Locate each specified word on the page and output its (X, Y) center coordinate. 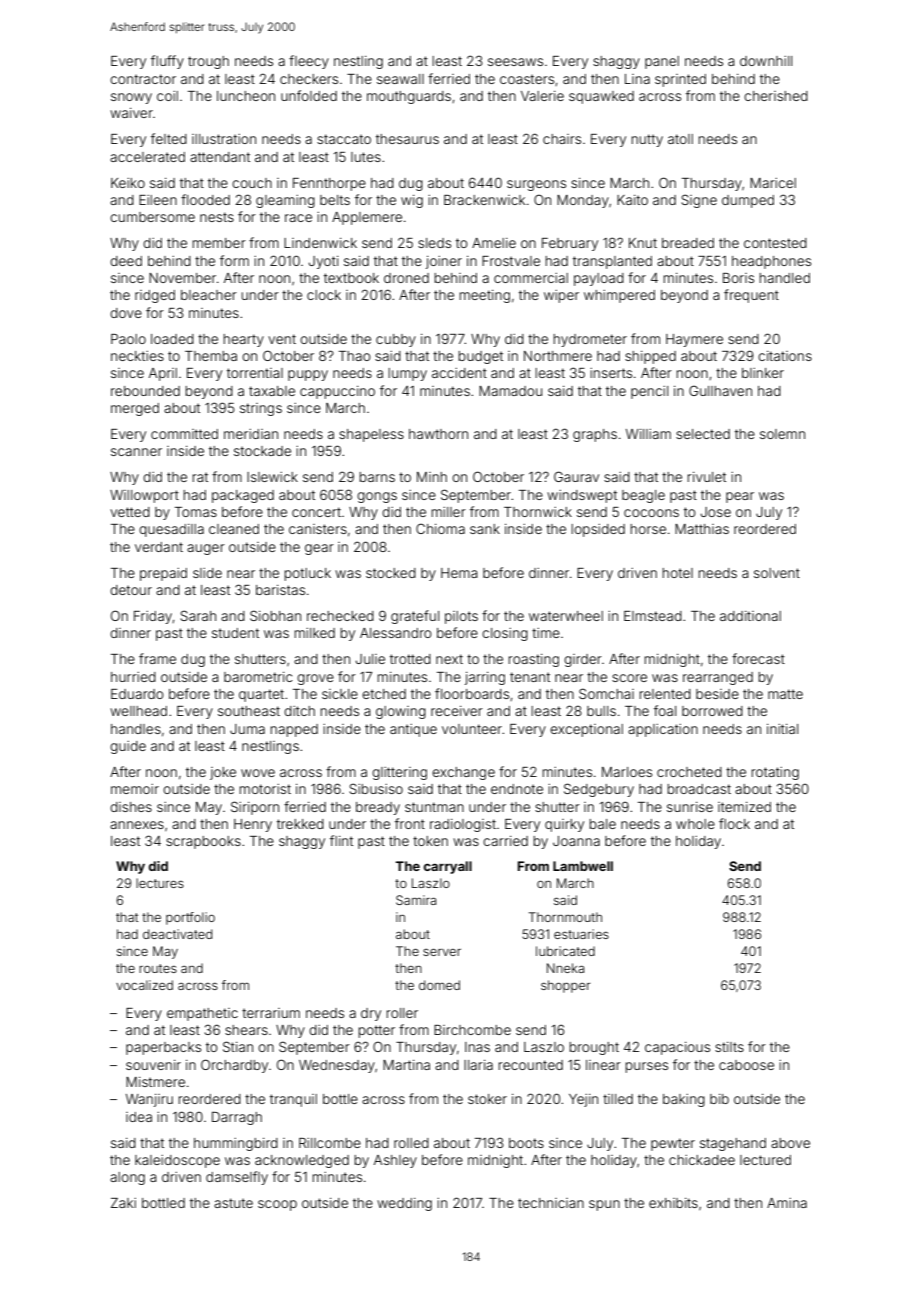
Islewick (272, 477)
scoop (277, 1205)
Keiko (128, 183)
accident (459, 373)
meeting (484, 296)
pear (740, 497)
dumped (748, 201)
